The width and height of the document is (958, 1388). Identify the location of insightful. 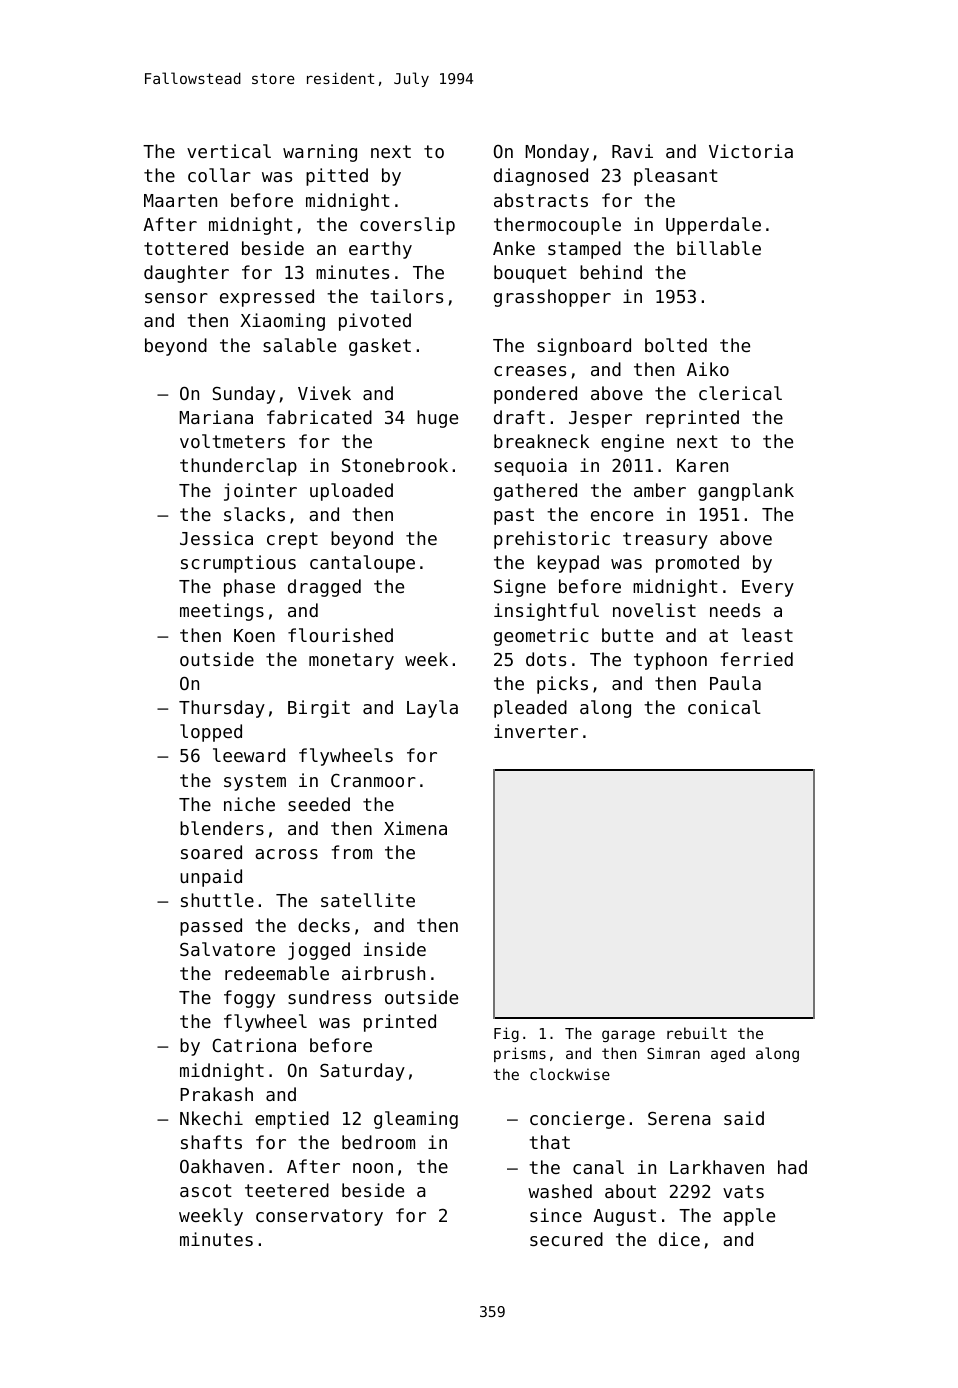
(546, 612).
